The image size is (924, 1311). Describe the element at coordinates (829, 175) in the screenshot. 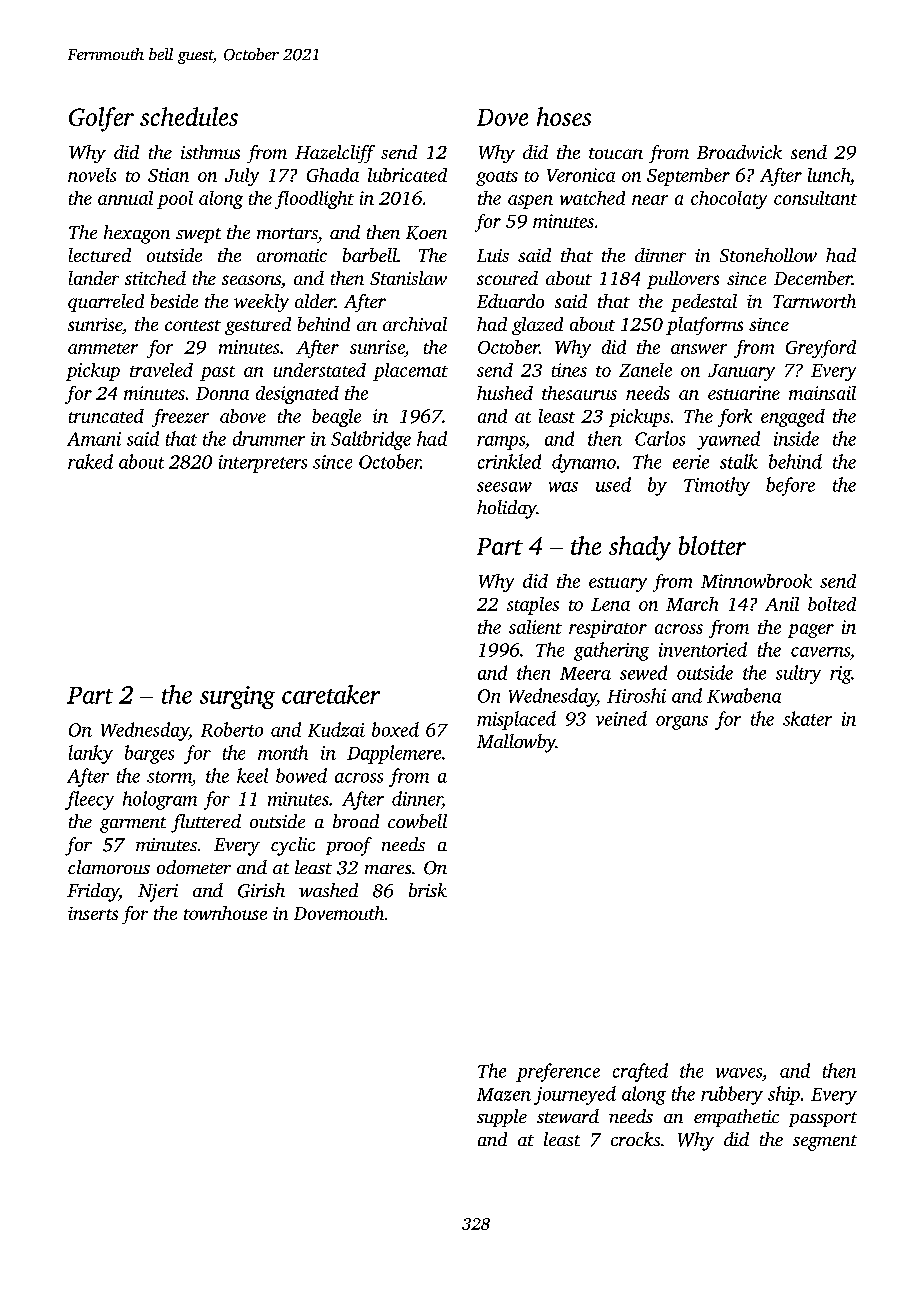

I see `lunch` at that location.
